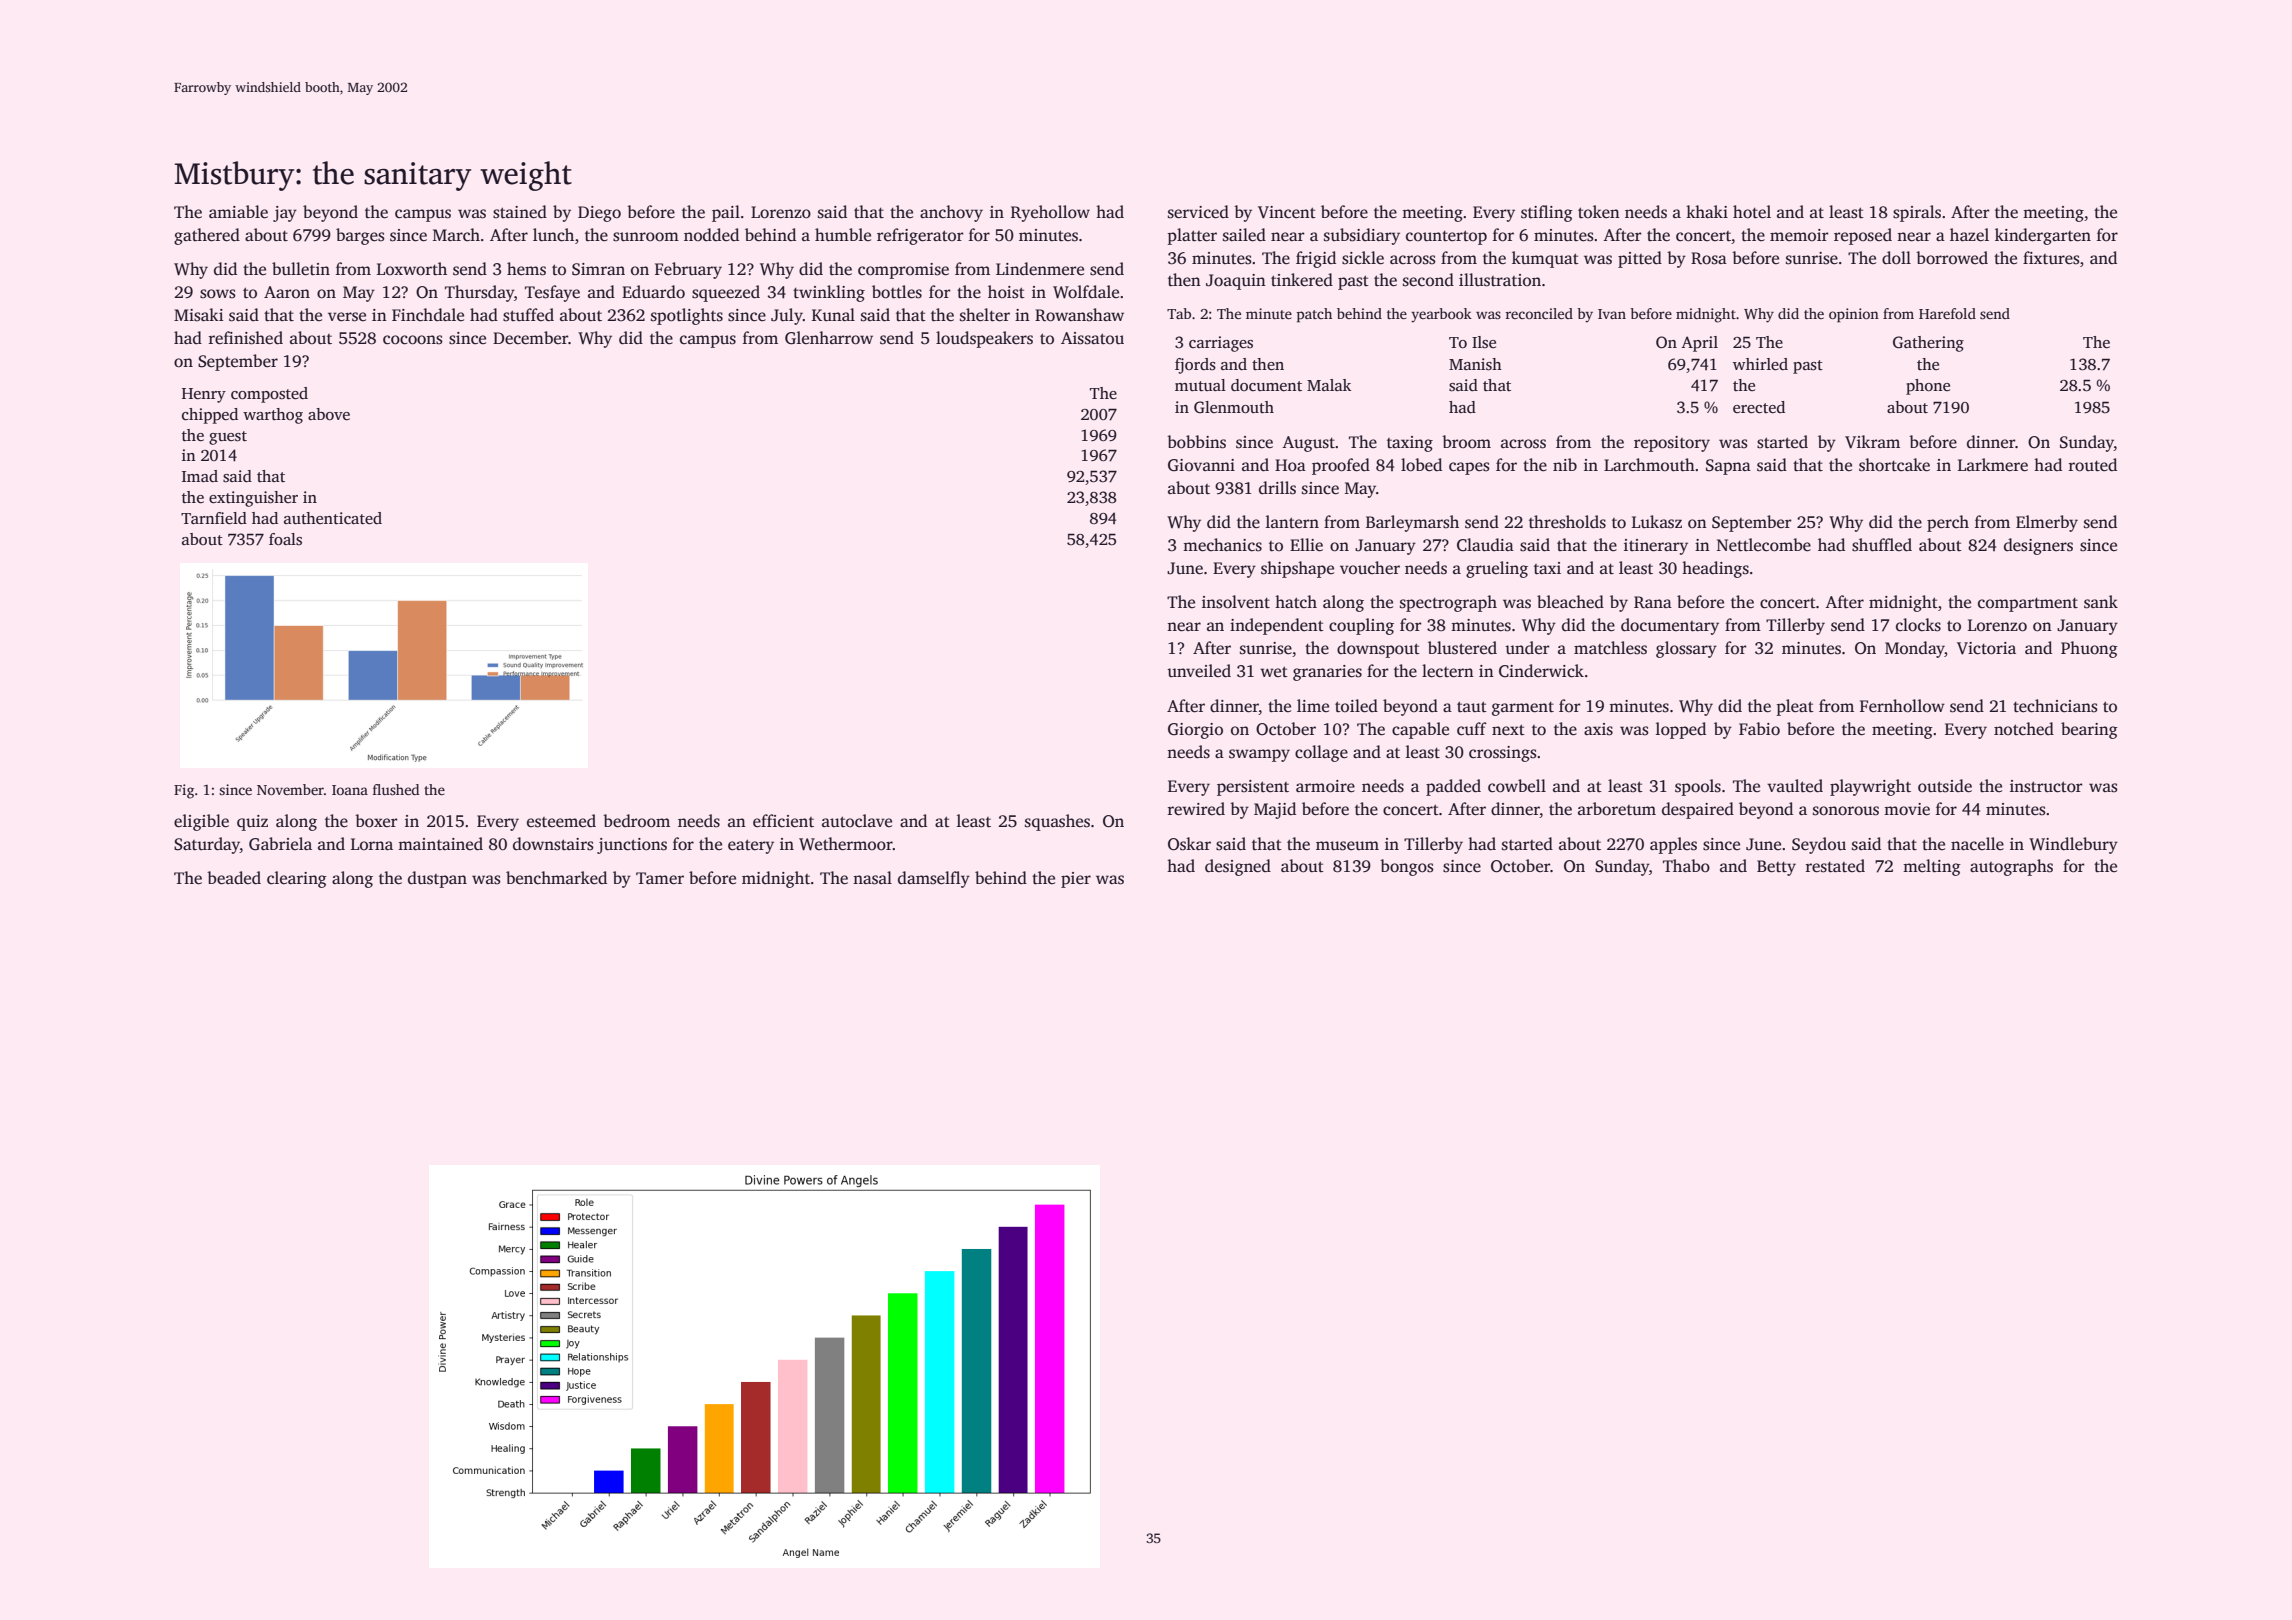 The height and width of the screenshot is (1620, 2292). Describe the element at coordinates (783, 821) in the screenshot. I see `efficient` at that location.
